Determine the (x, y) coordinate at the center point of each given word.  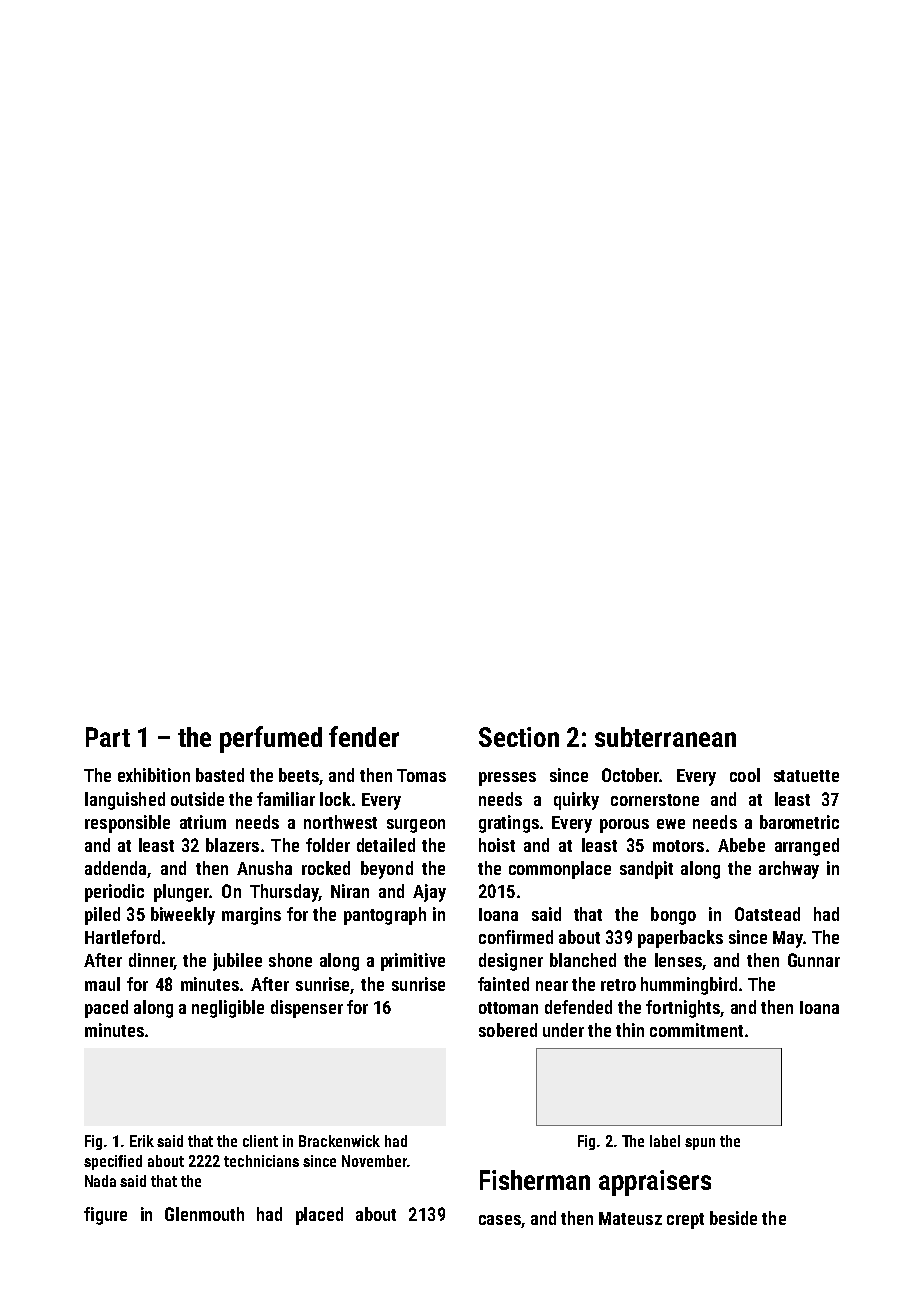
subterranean (665, 737)
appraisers (655, 1183)
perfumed (271, 739)
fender (364, 736)
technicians (261, 1161)
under (563, 1030)
